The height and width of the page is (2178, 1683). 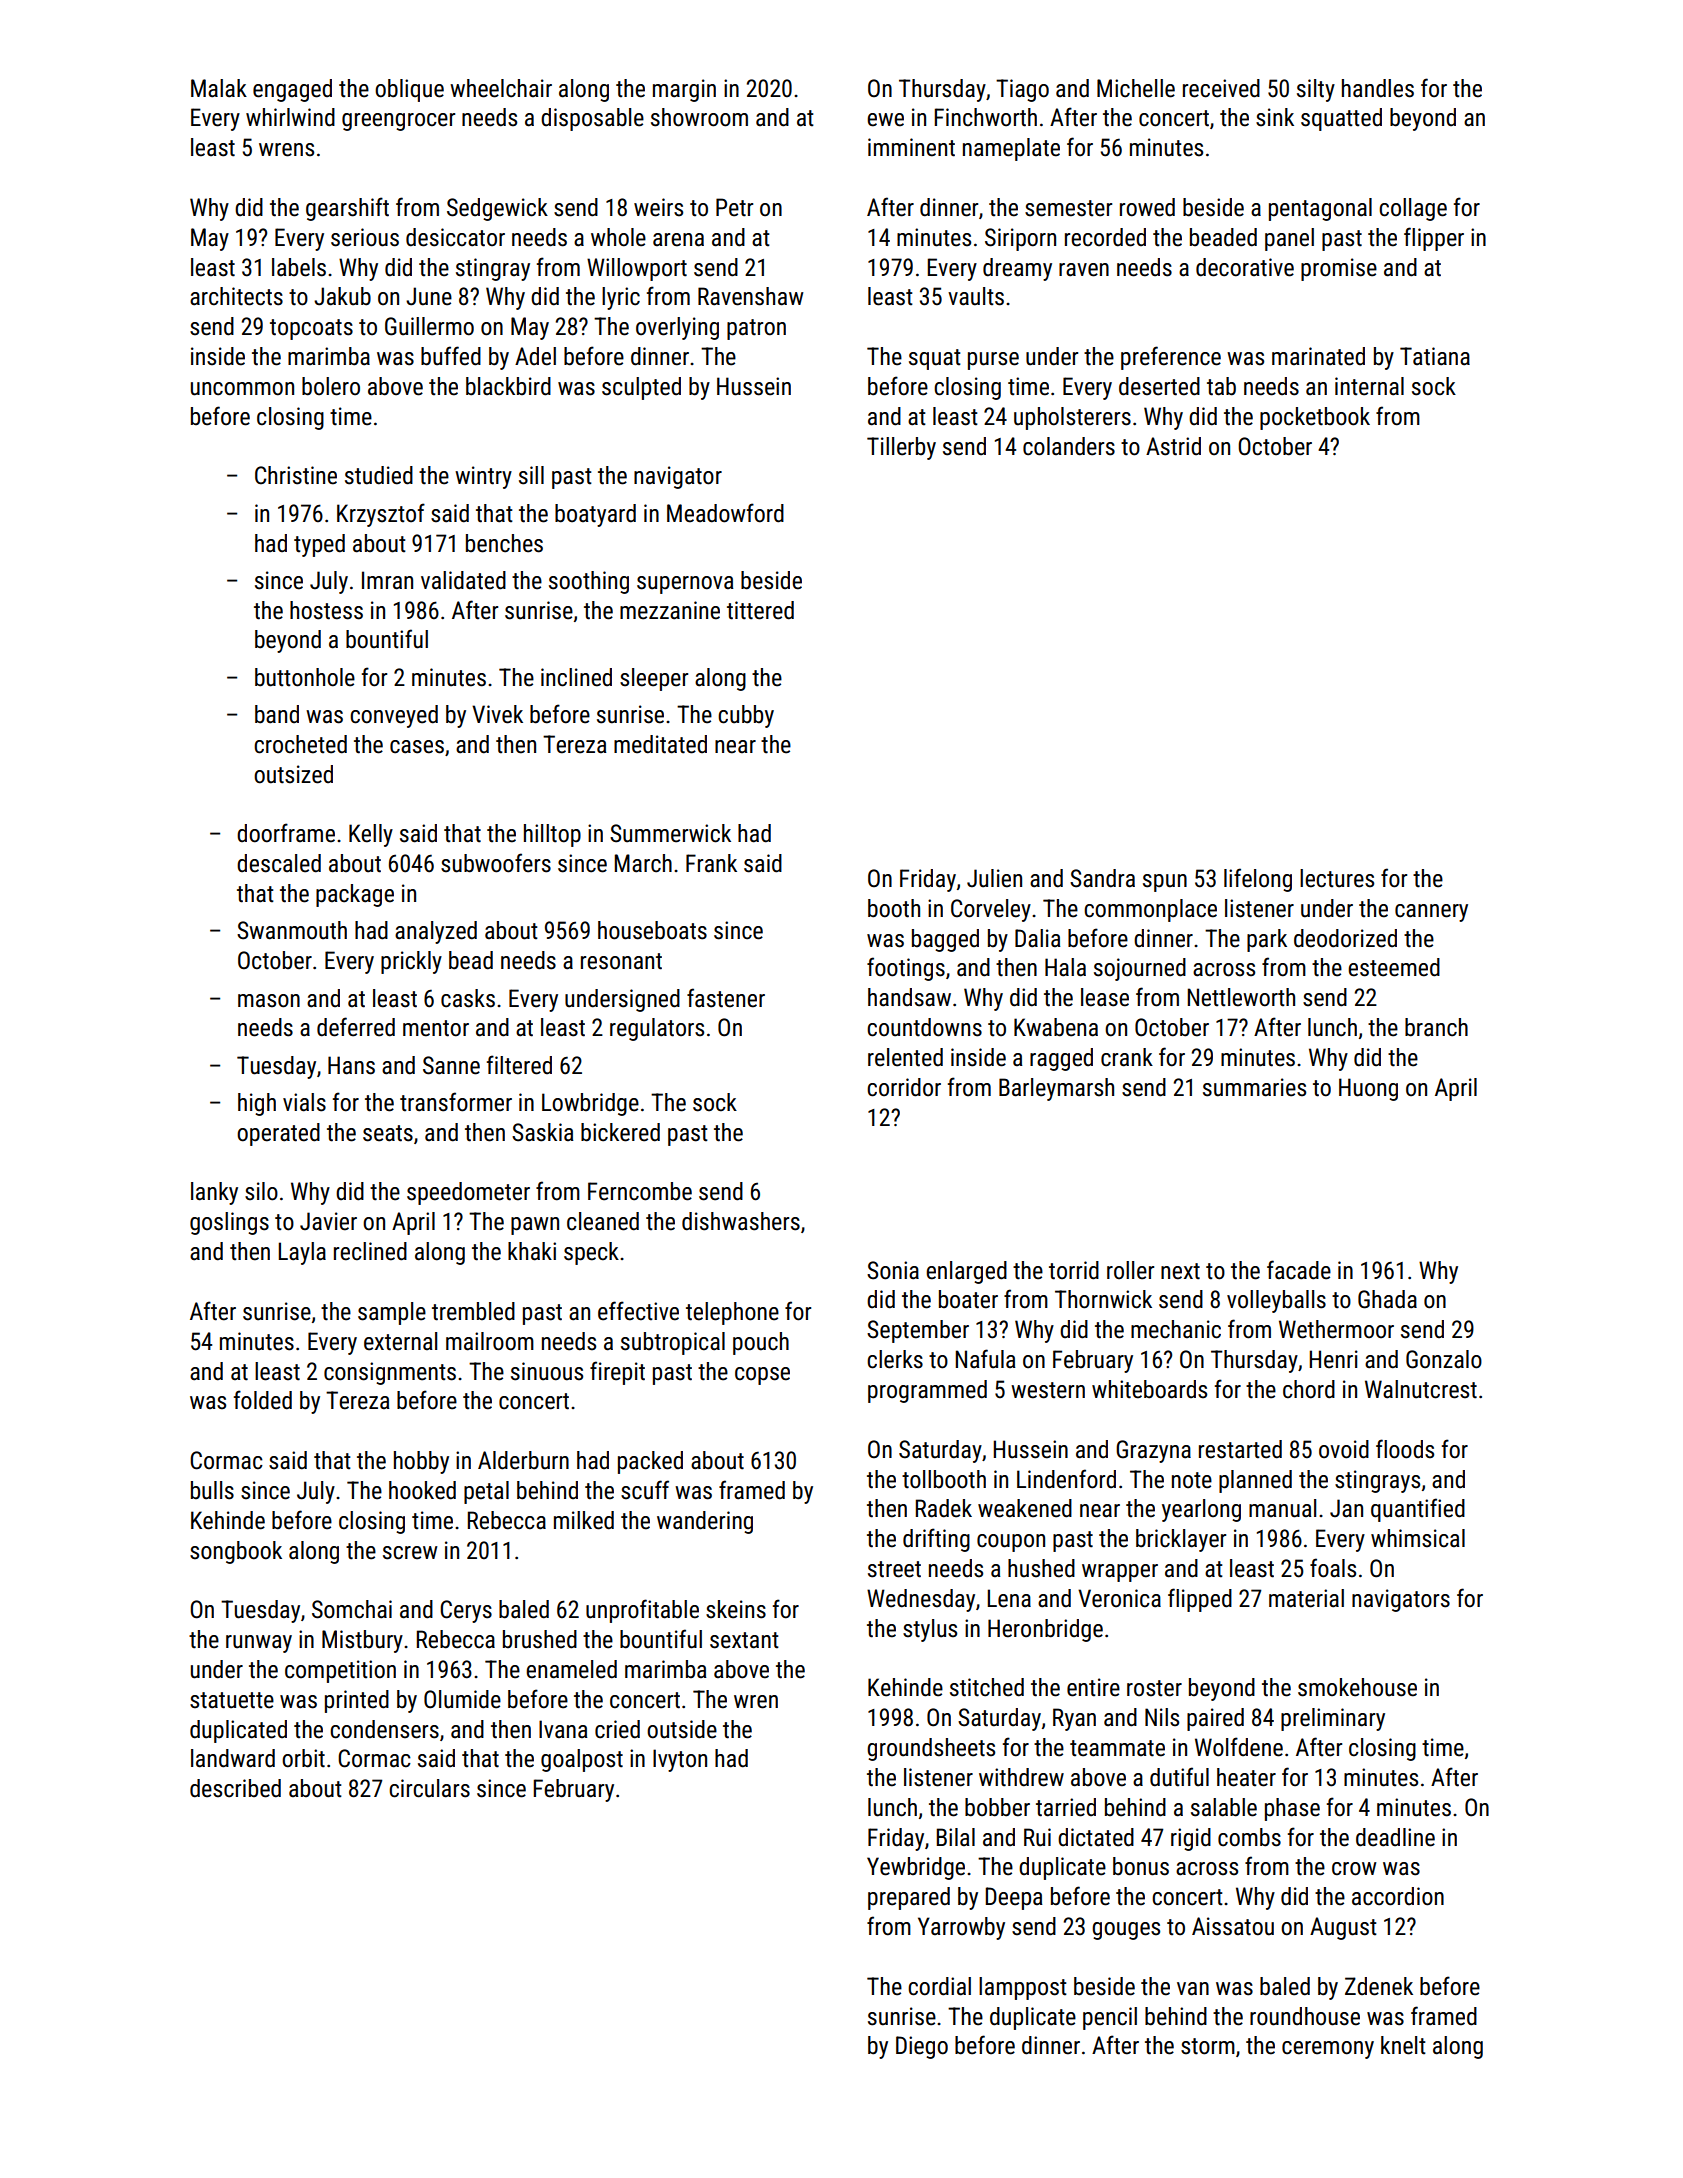 I want to click on Diego, so click(x=922, y=2047).
